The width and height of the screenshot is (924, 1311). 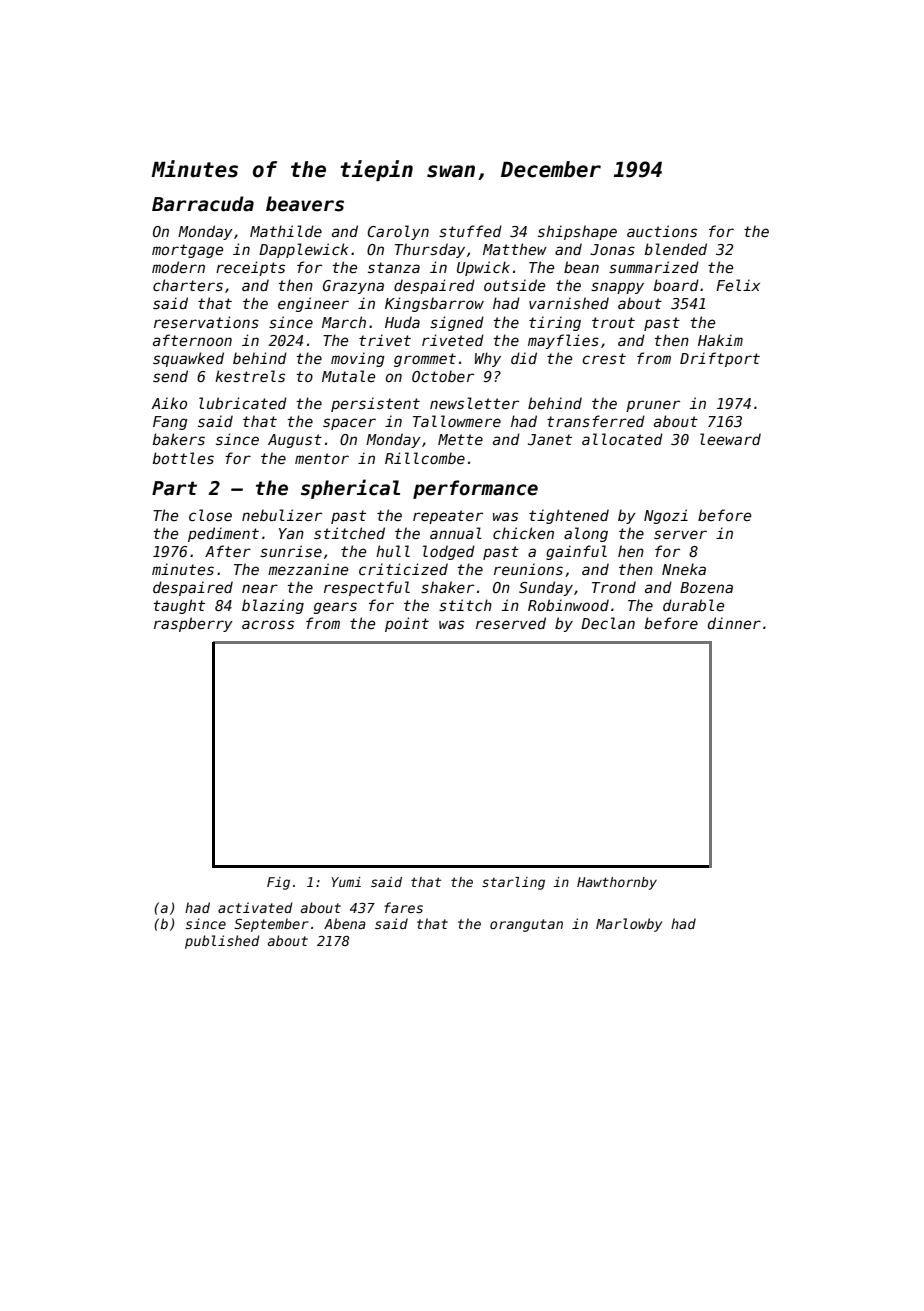 What do you see at coordinates (403, 569) in the screenshot?
I see `criticized` at bounding box center [403, 569].
